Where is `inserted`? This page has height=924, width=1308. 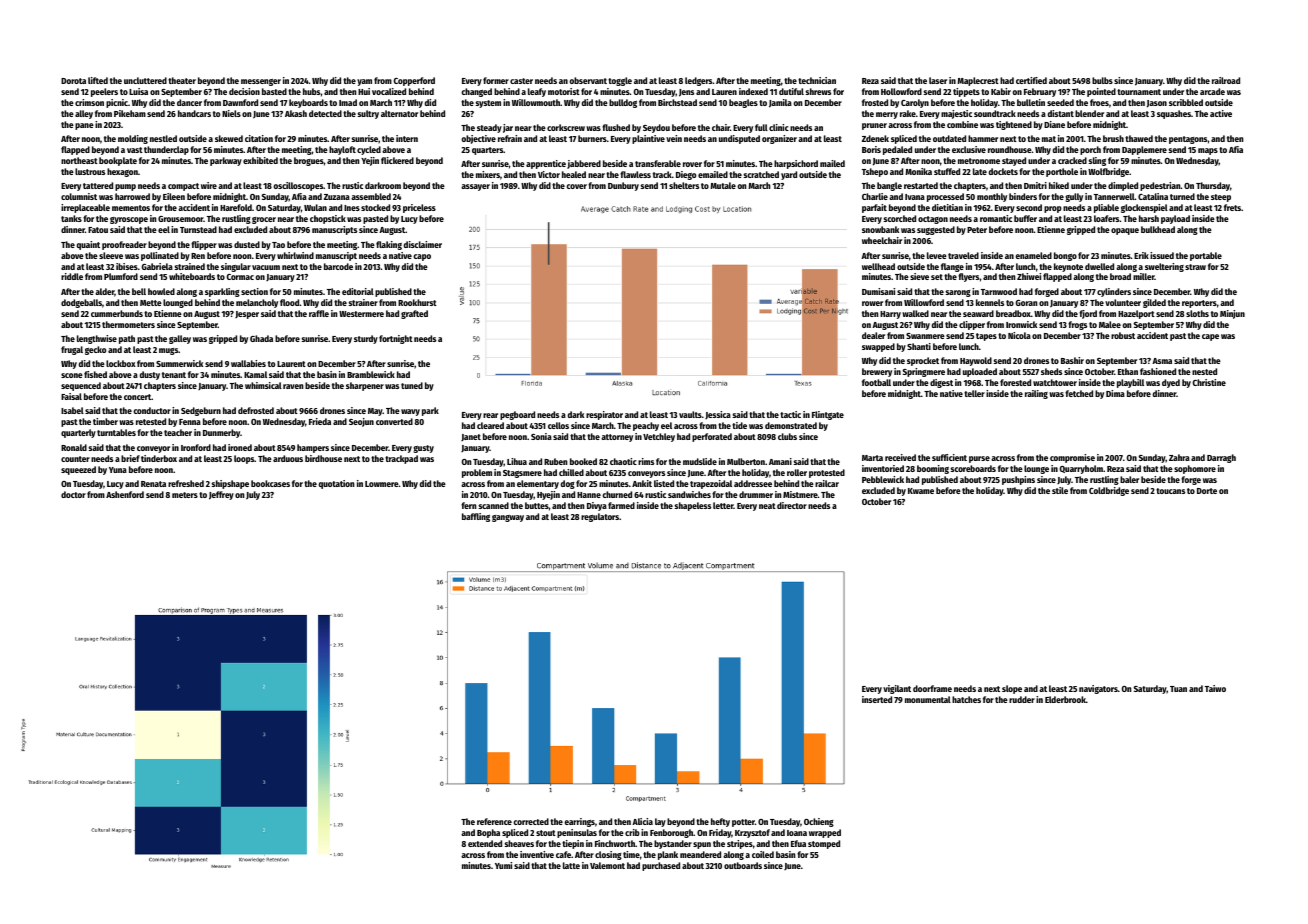 inserted is located at coordinates (877, 699).
